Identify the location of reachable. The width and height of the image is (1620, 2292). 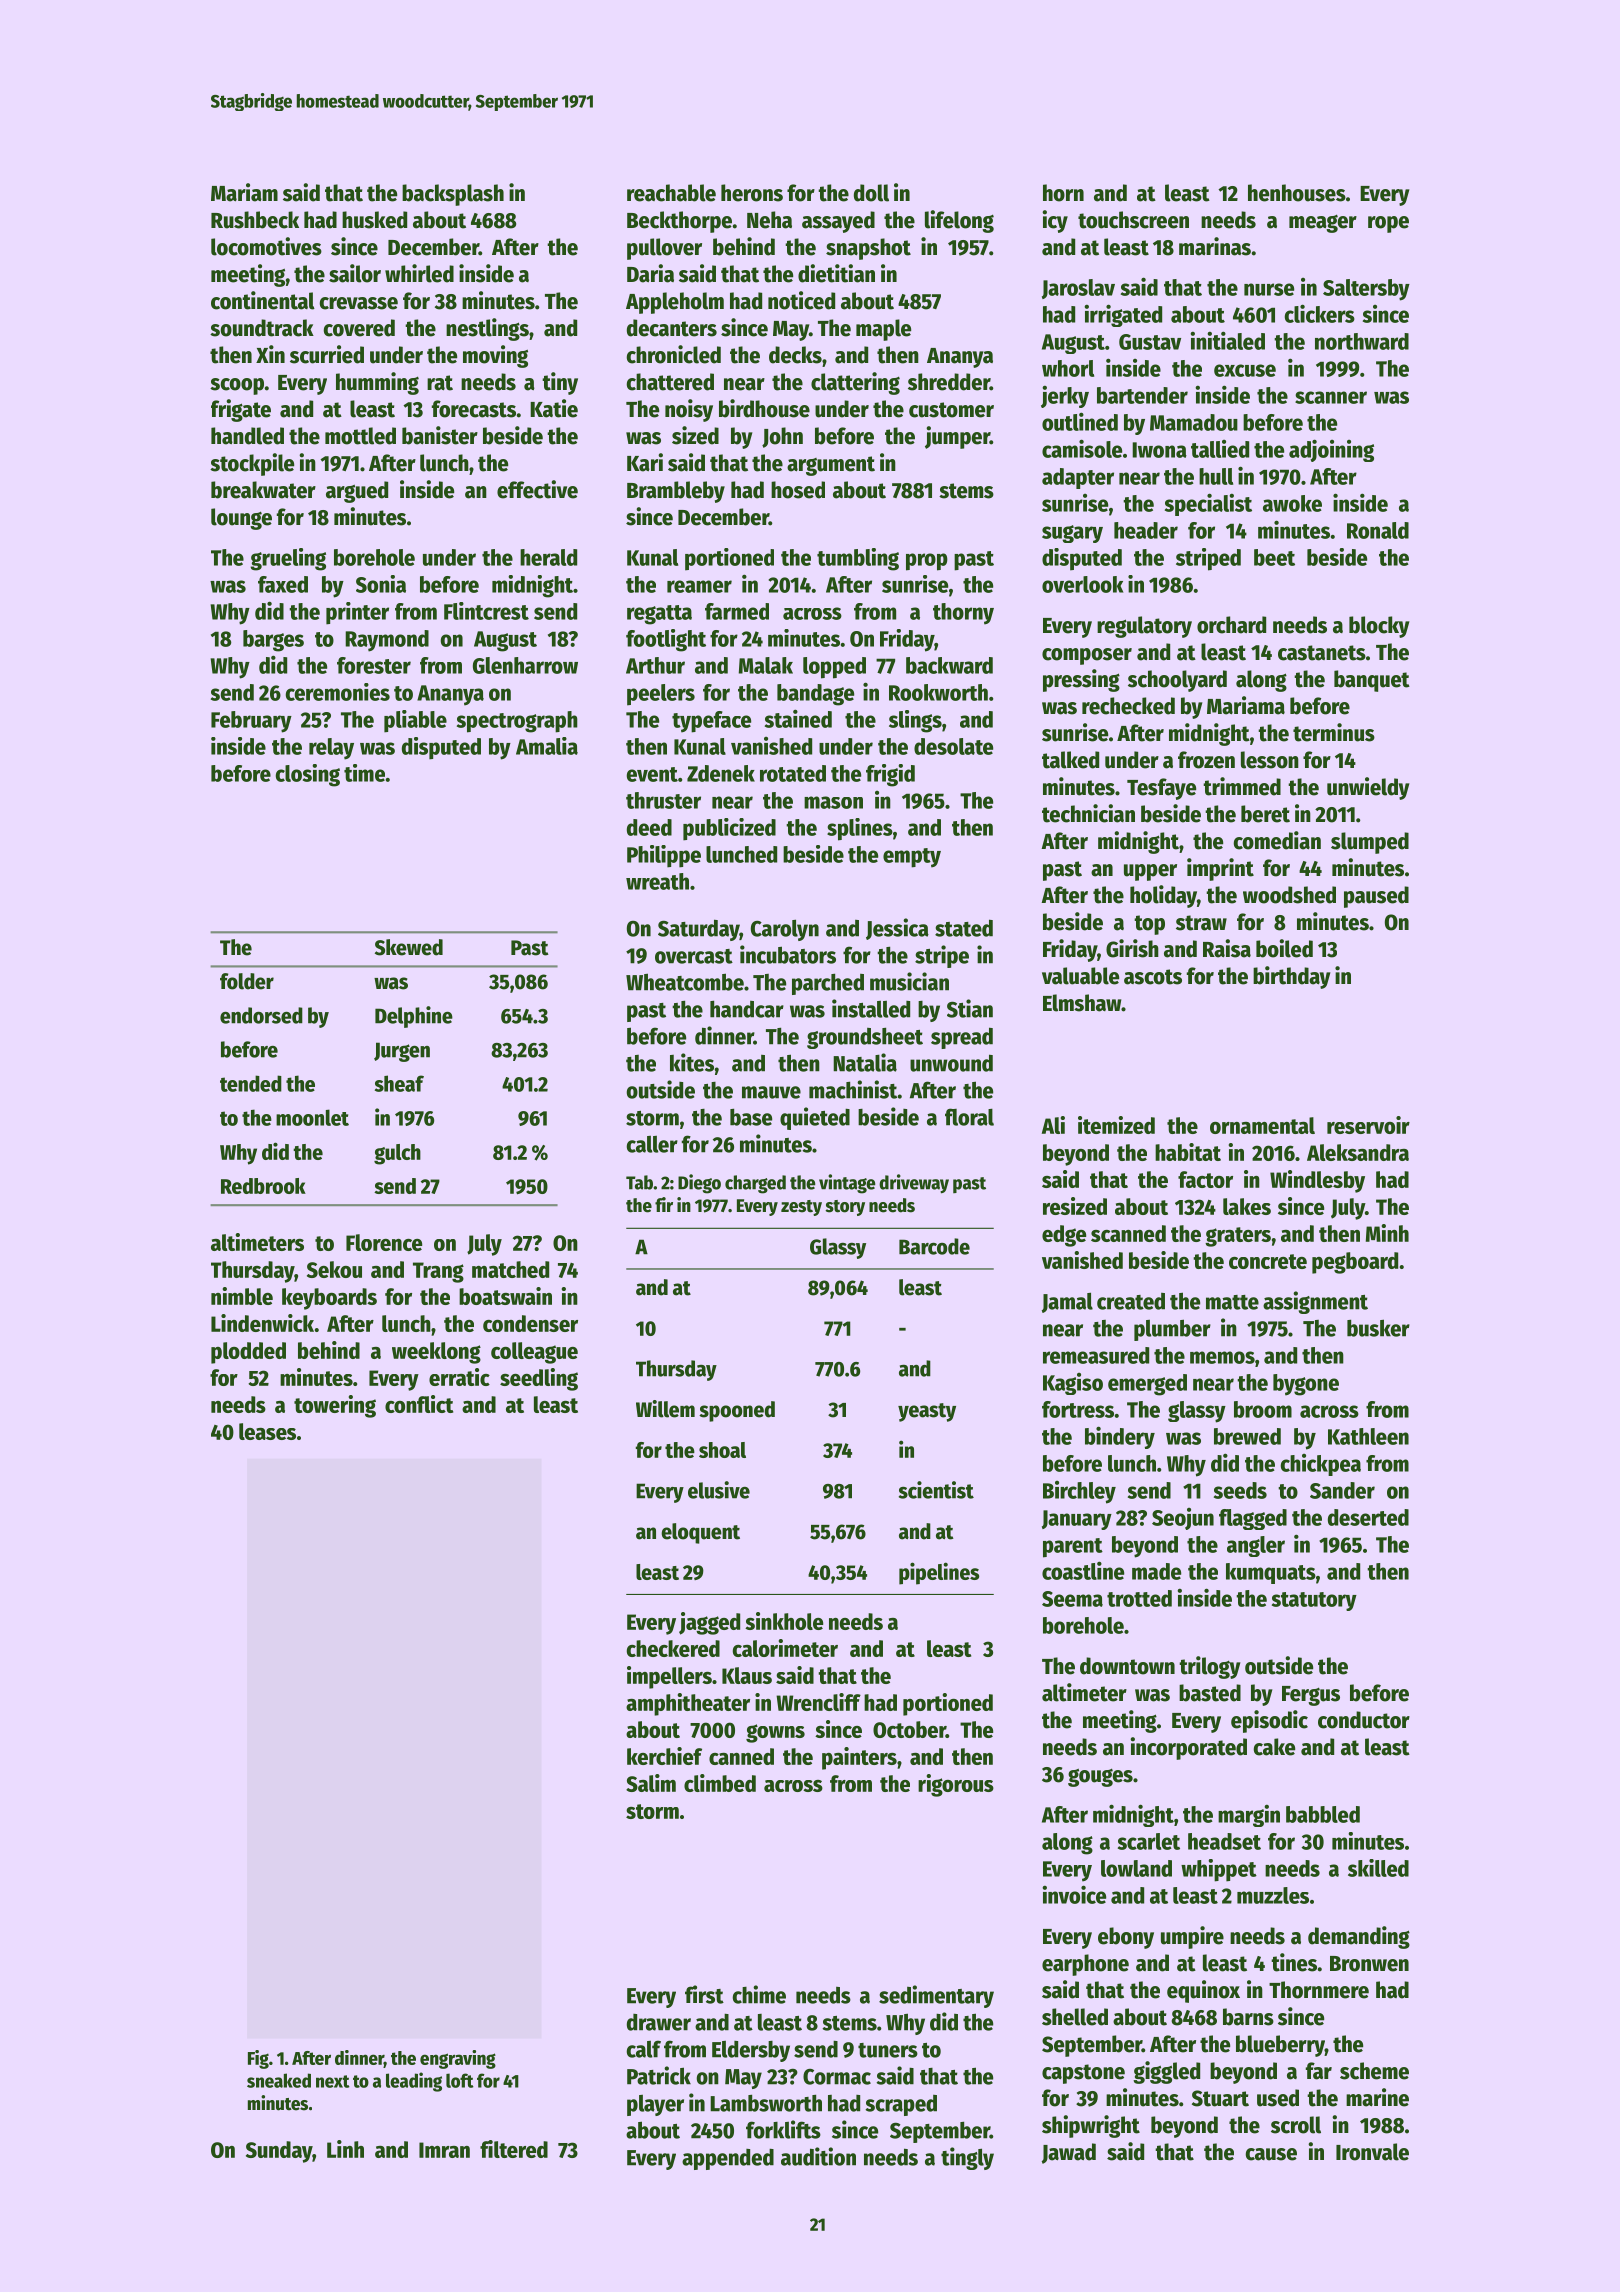
(671, 193).
